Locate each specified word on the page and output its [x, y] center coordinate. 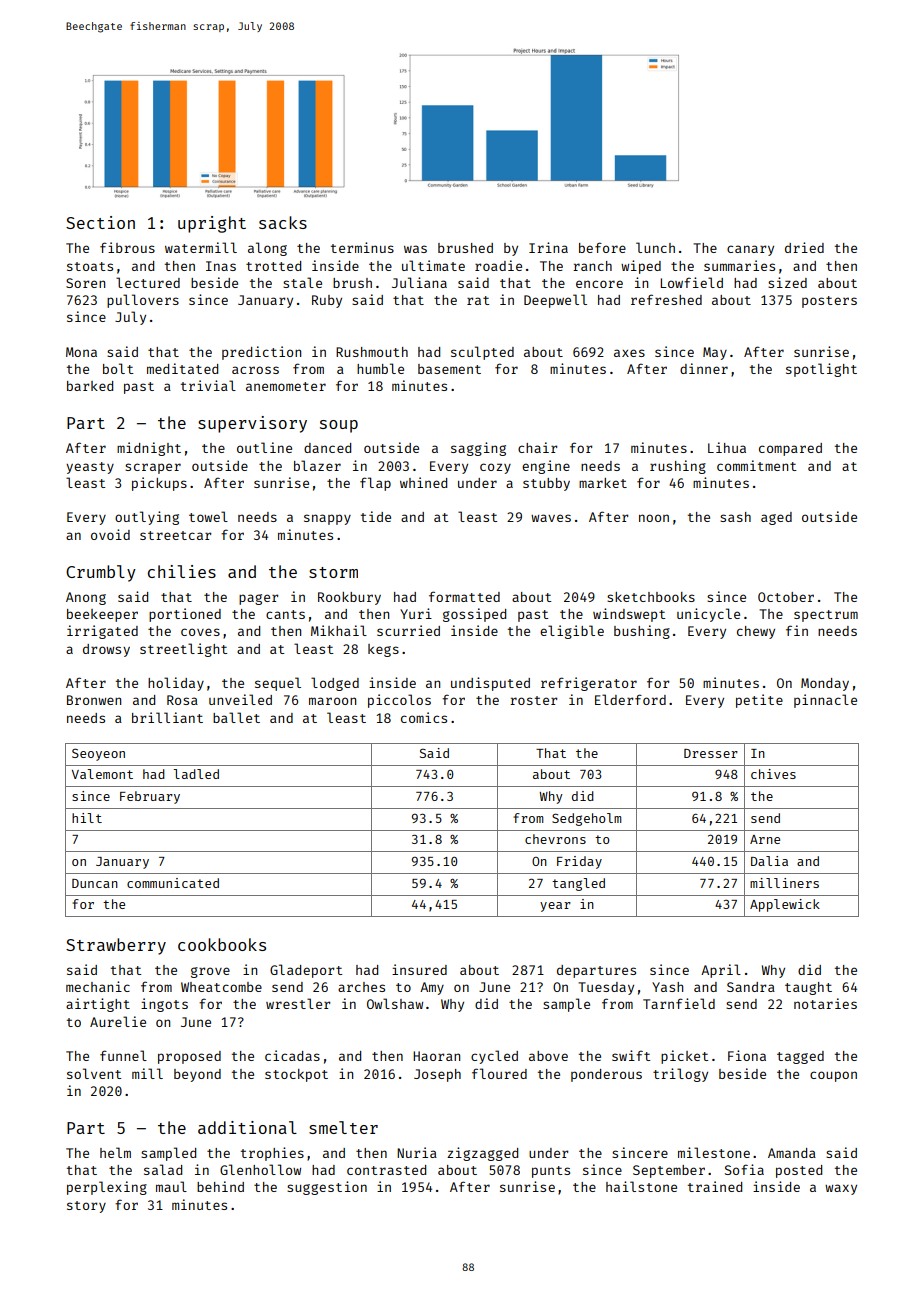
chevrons [555, 839]
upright [212, 224]
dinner [704, 368]
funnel [123, 1055]
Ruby [327, 301]
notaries [825, 1003]
